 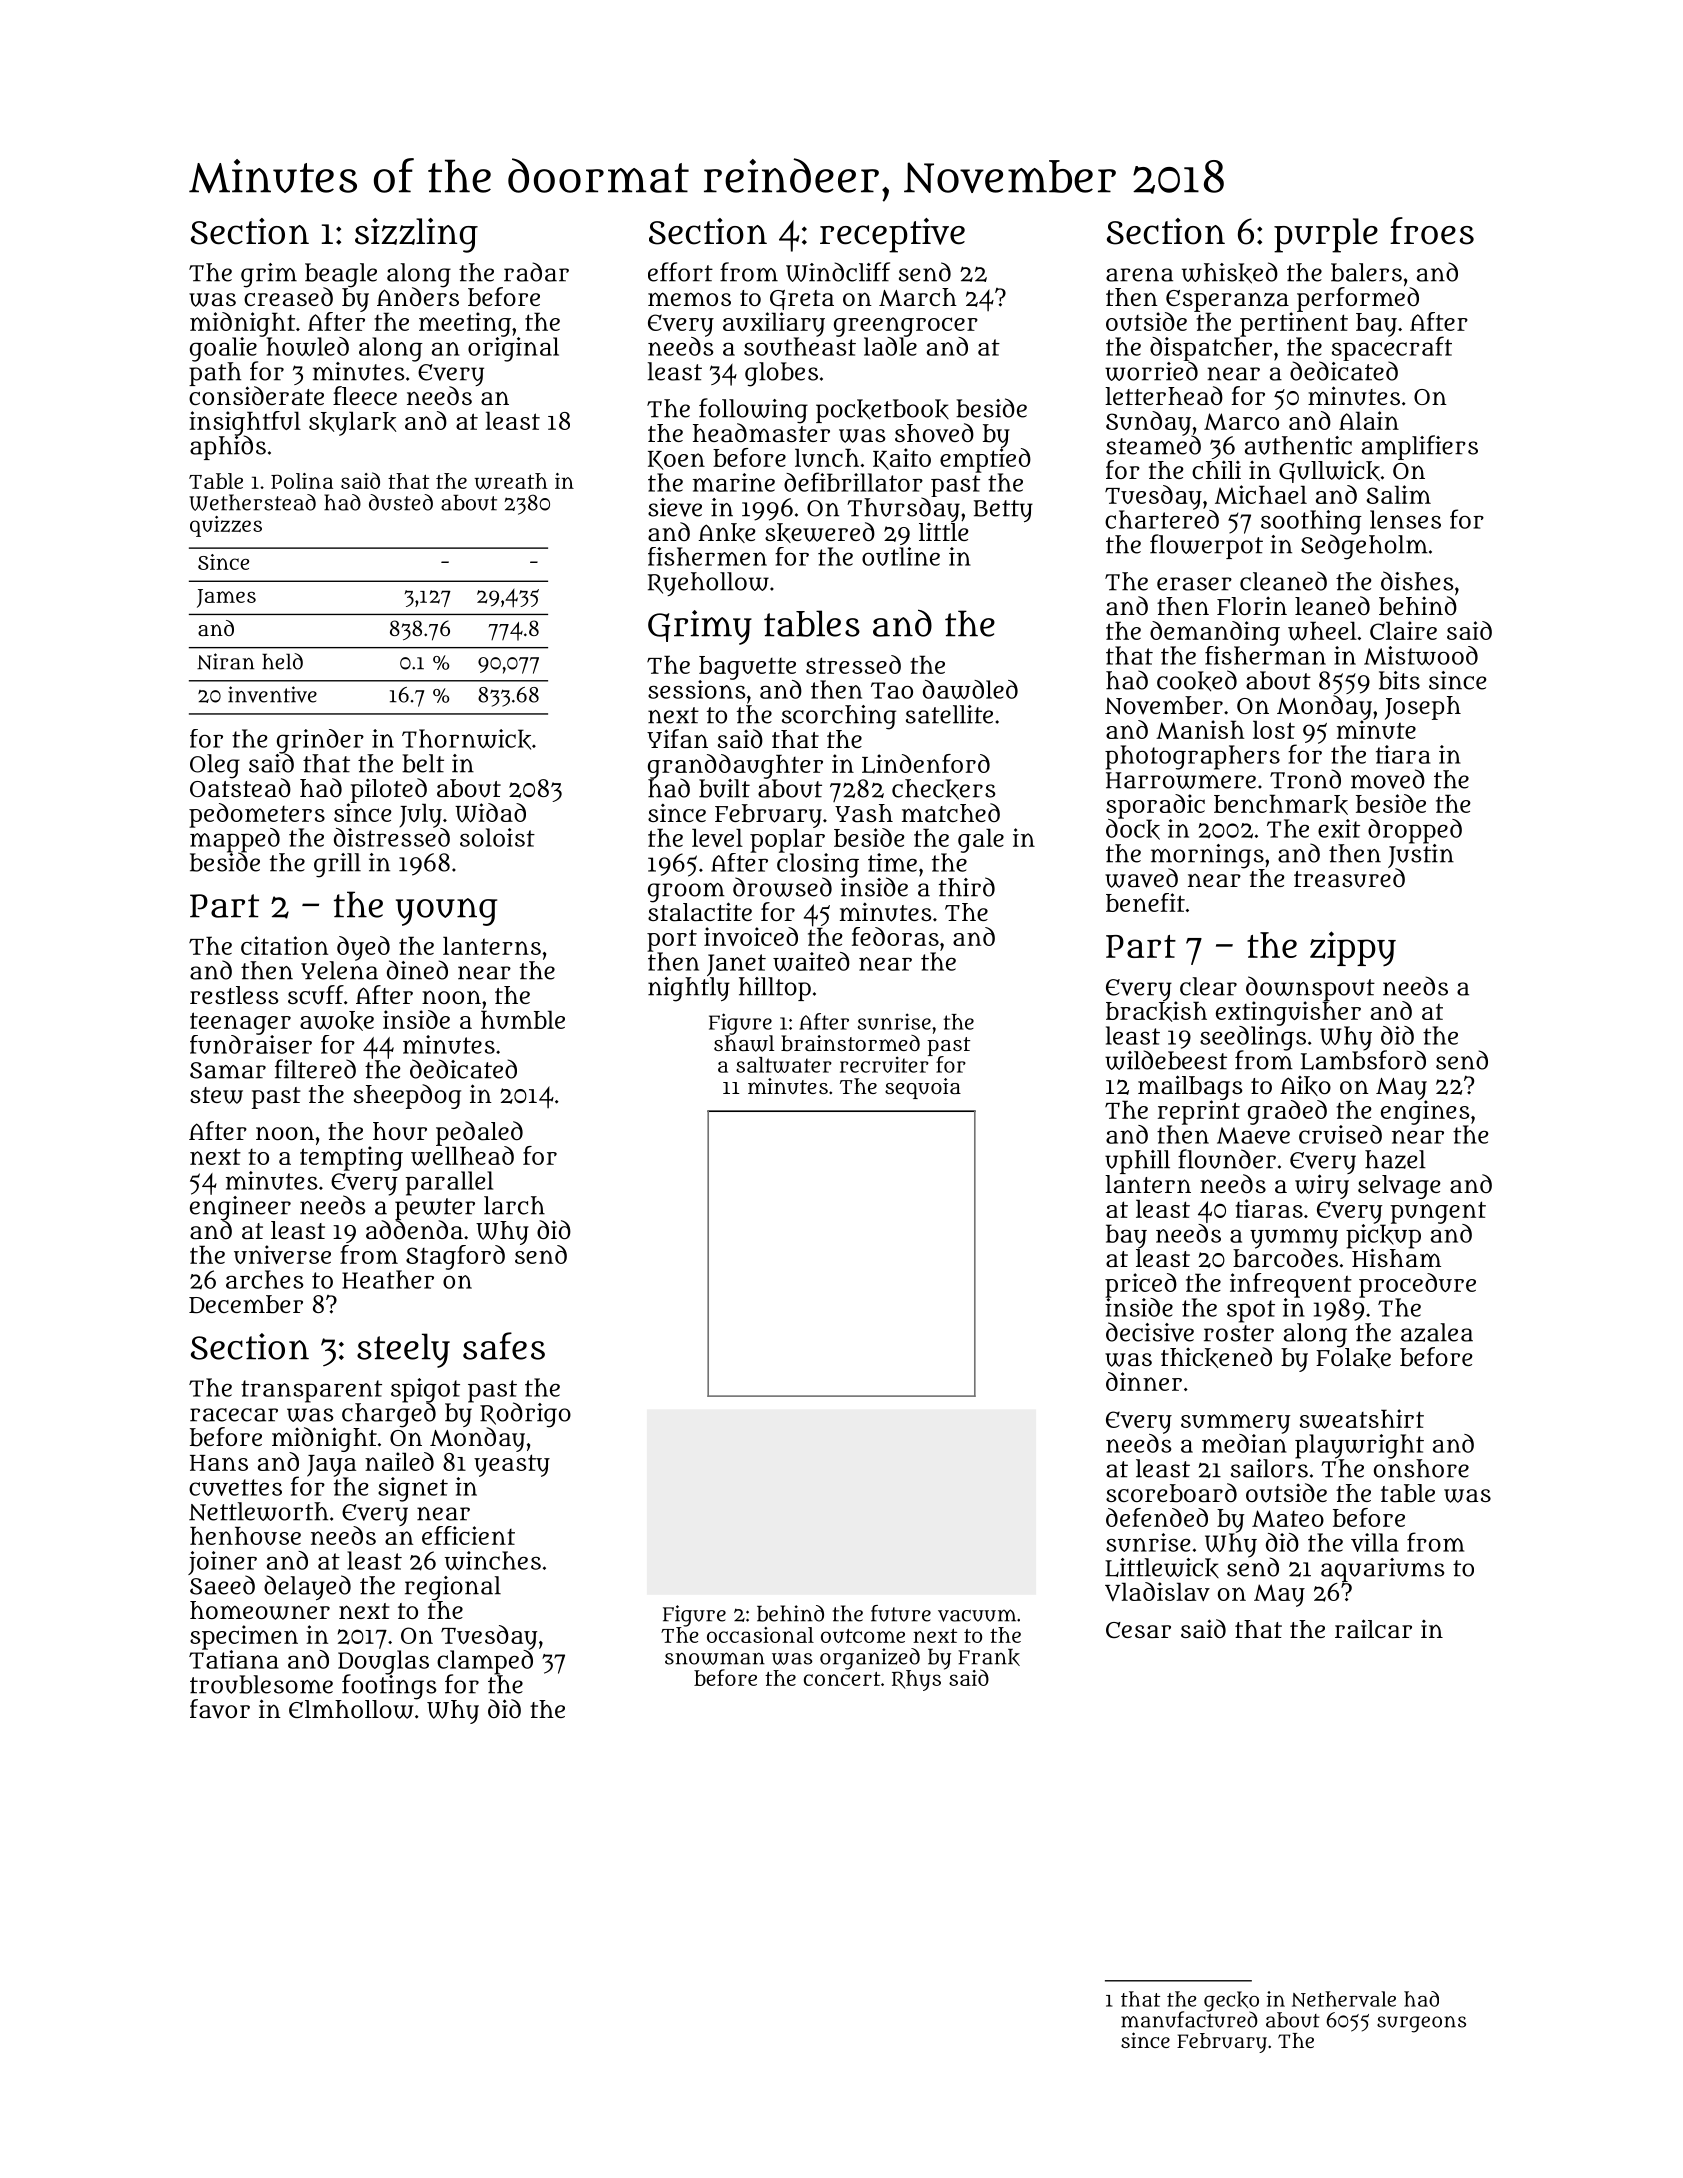 I want to click on emptied, so click(x=985, y=460).
